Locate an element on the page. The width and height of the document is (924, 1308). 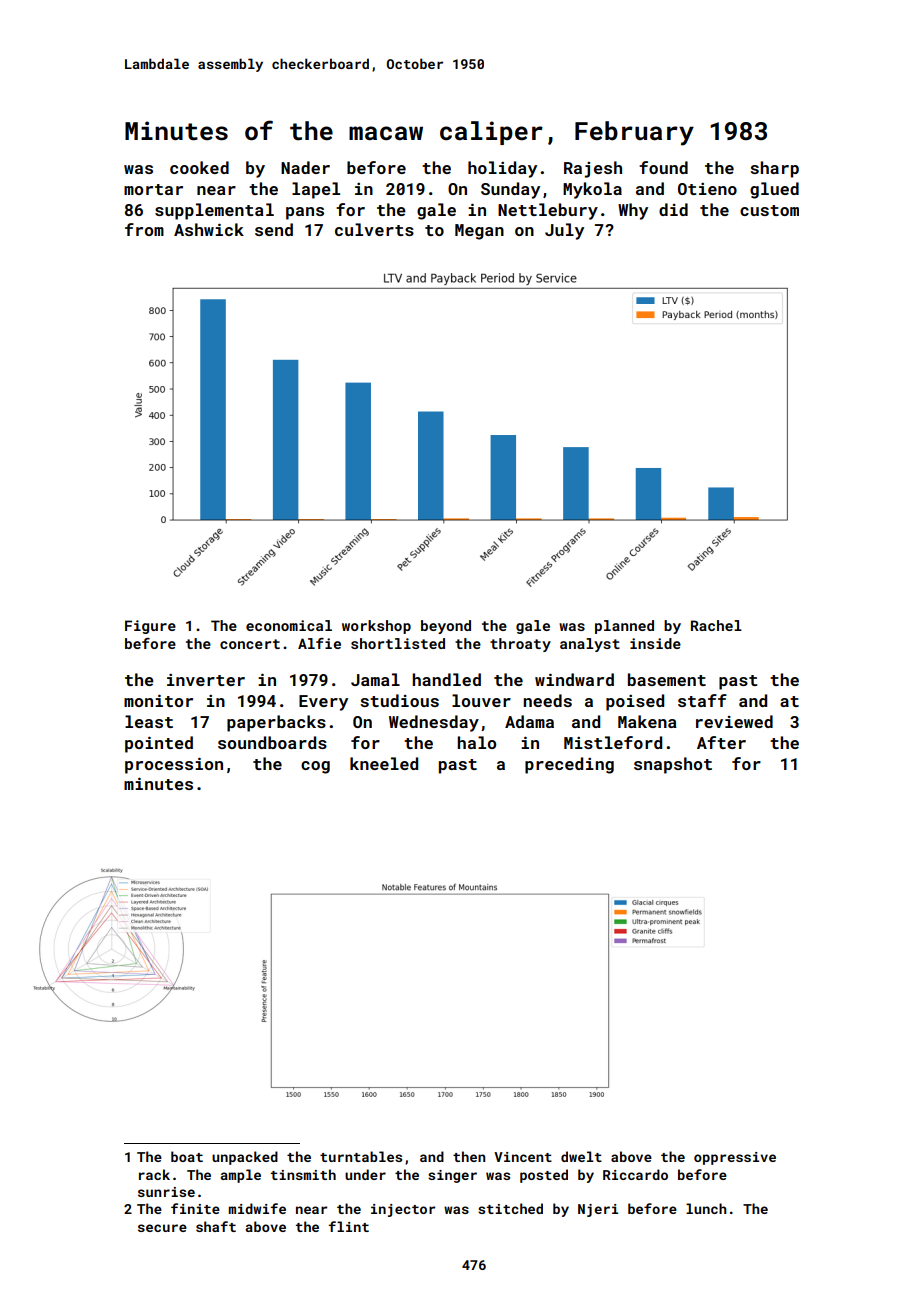
Nader is located at coordinates (305, 167).
